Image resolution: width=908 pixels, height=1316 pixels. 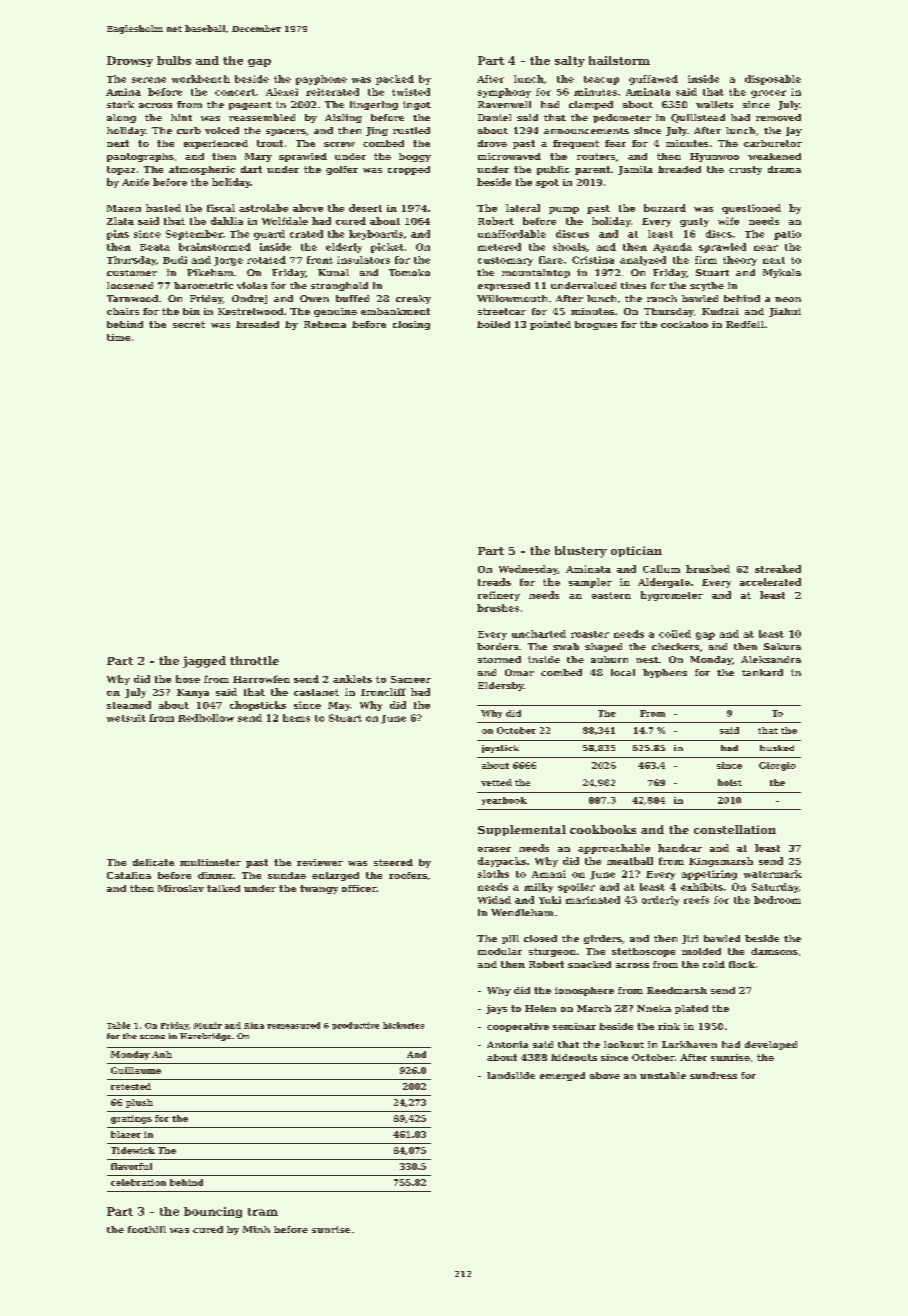 What do you see at coordinates (708, 569) in the page?
I see `brushed` at bounding box center [708, 569].
